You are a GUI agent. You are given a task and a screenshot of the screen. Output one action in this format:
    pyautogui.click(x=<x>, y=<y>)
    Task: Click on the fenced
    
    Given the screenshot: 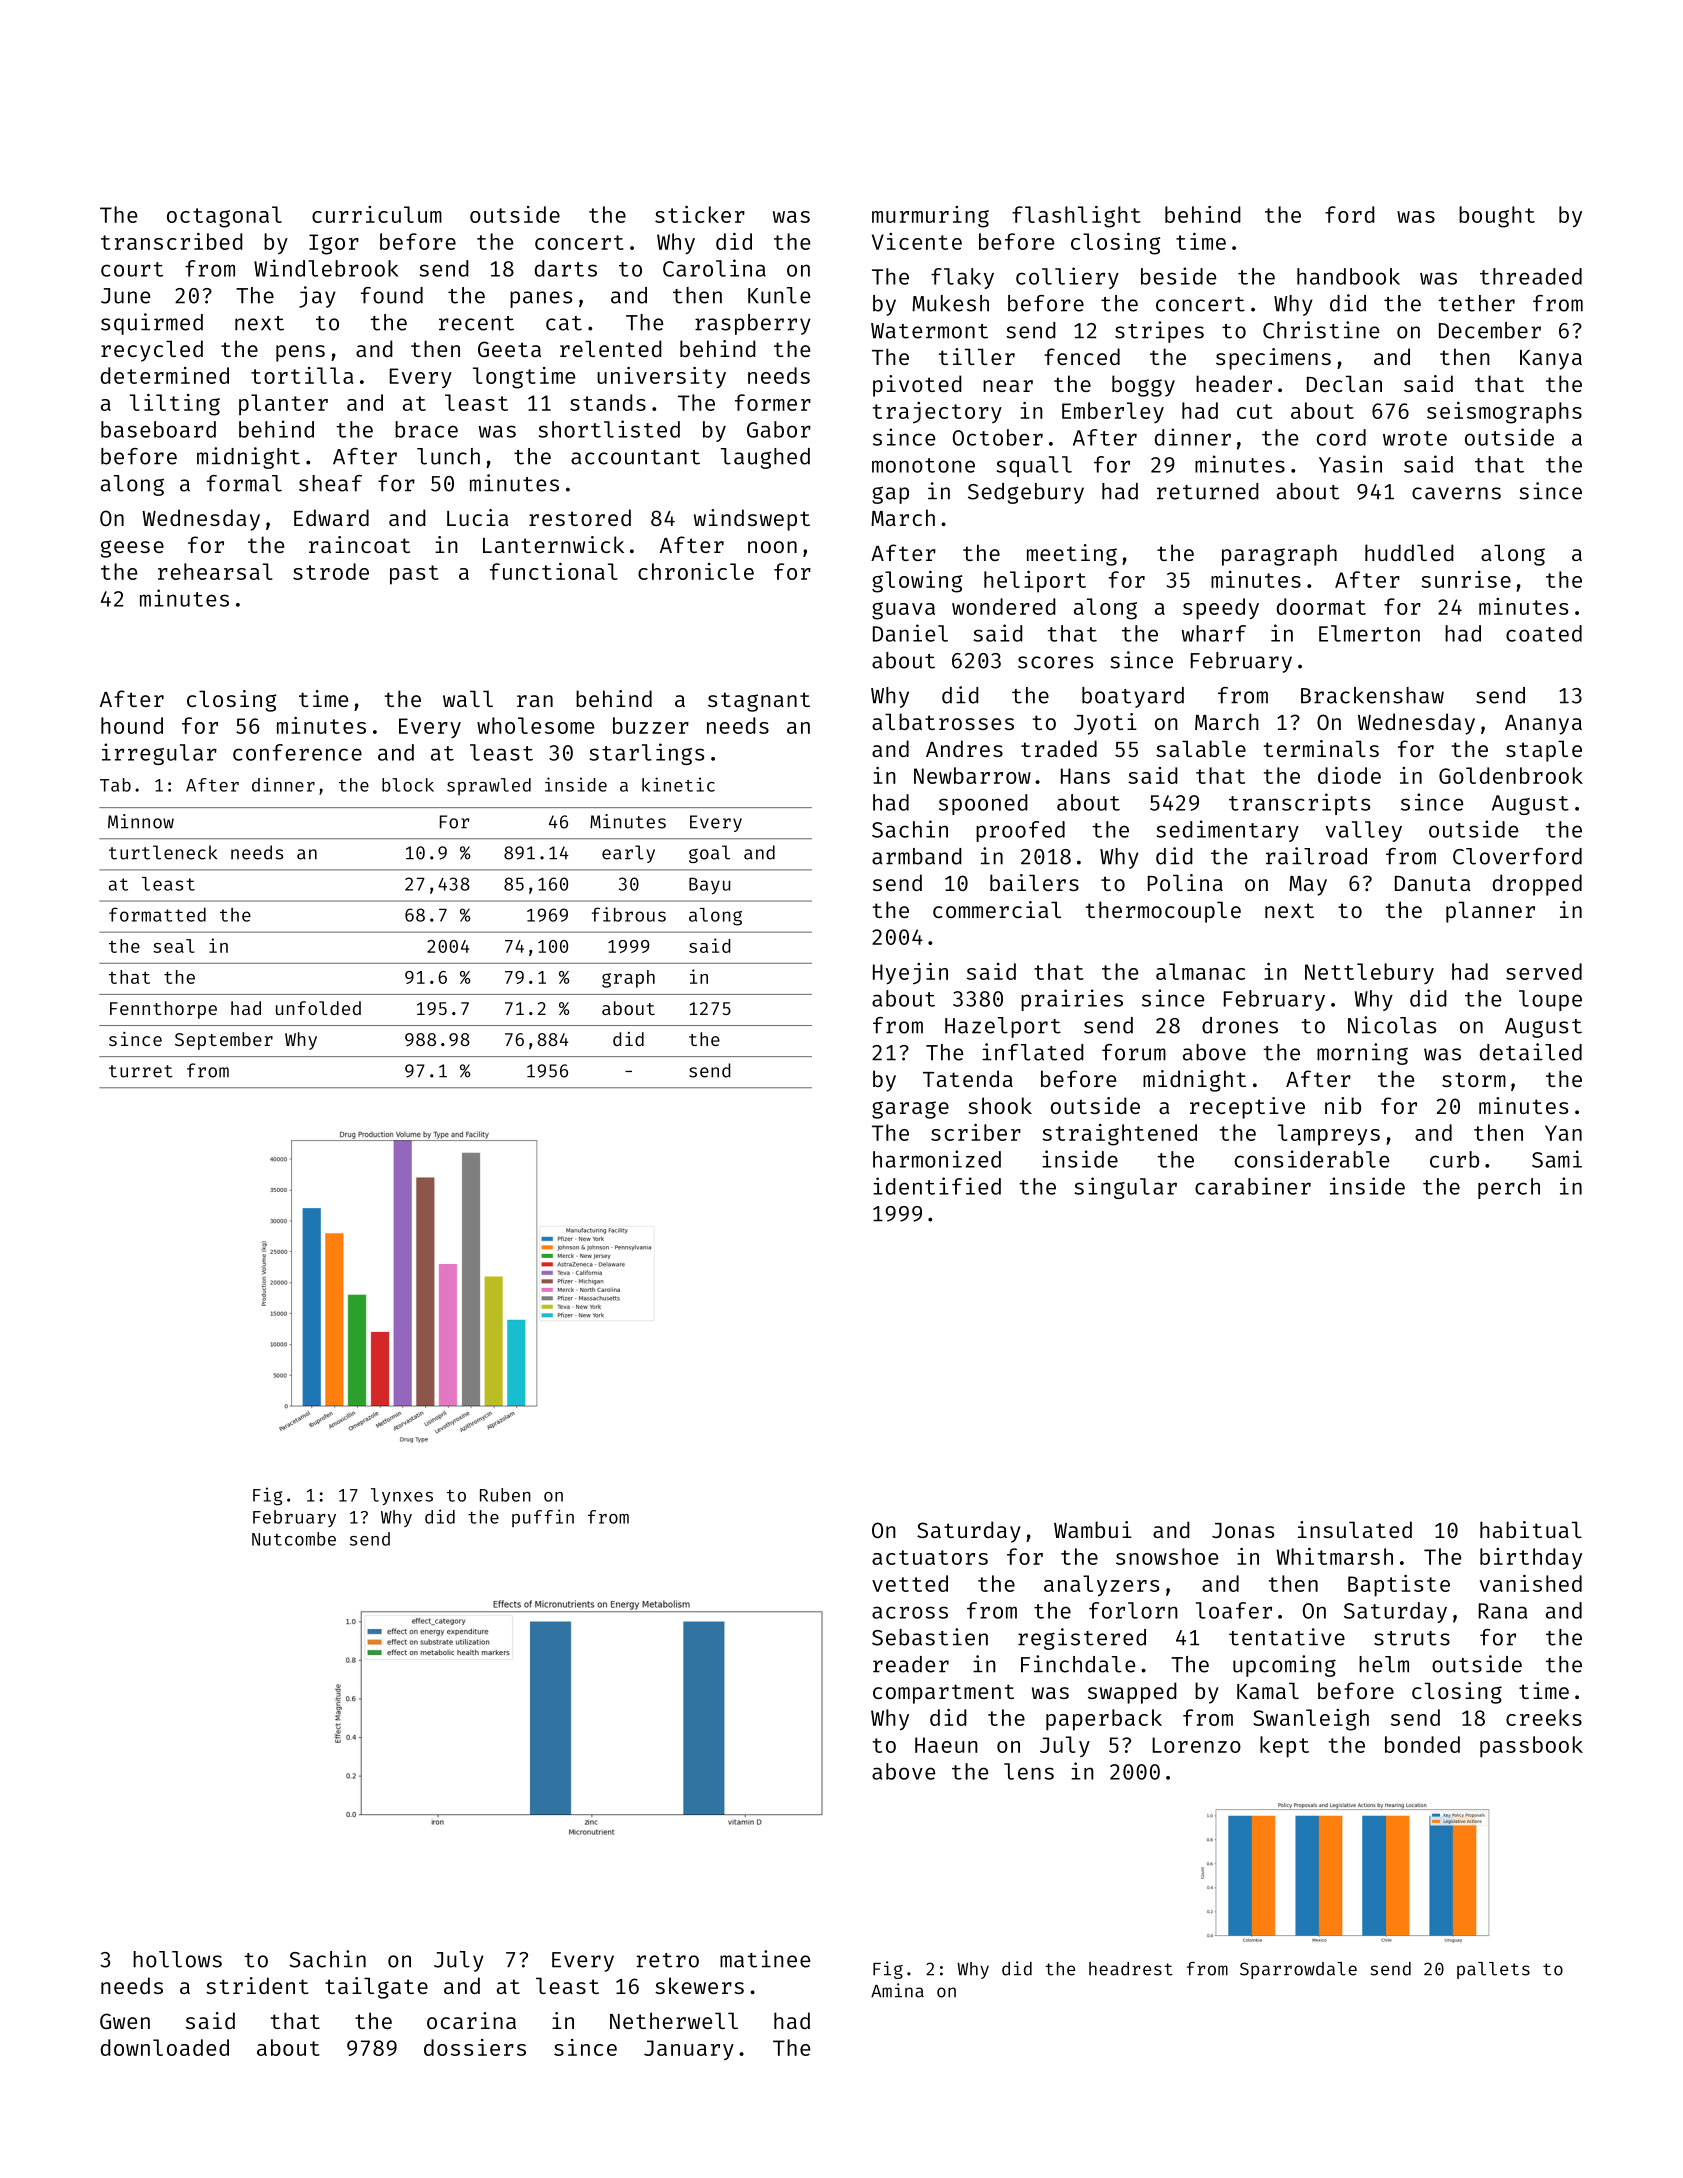 What is the action you would take?
    pyautogui.click(x=1082, y=356)
